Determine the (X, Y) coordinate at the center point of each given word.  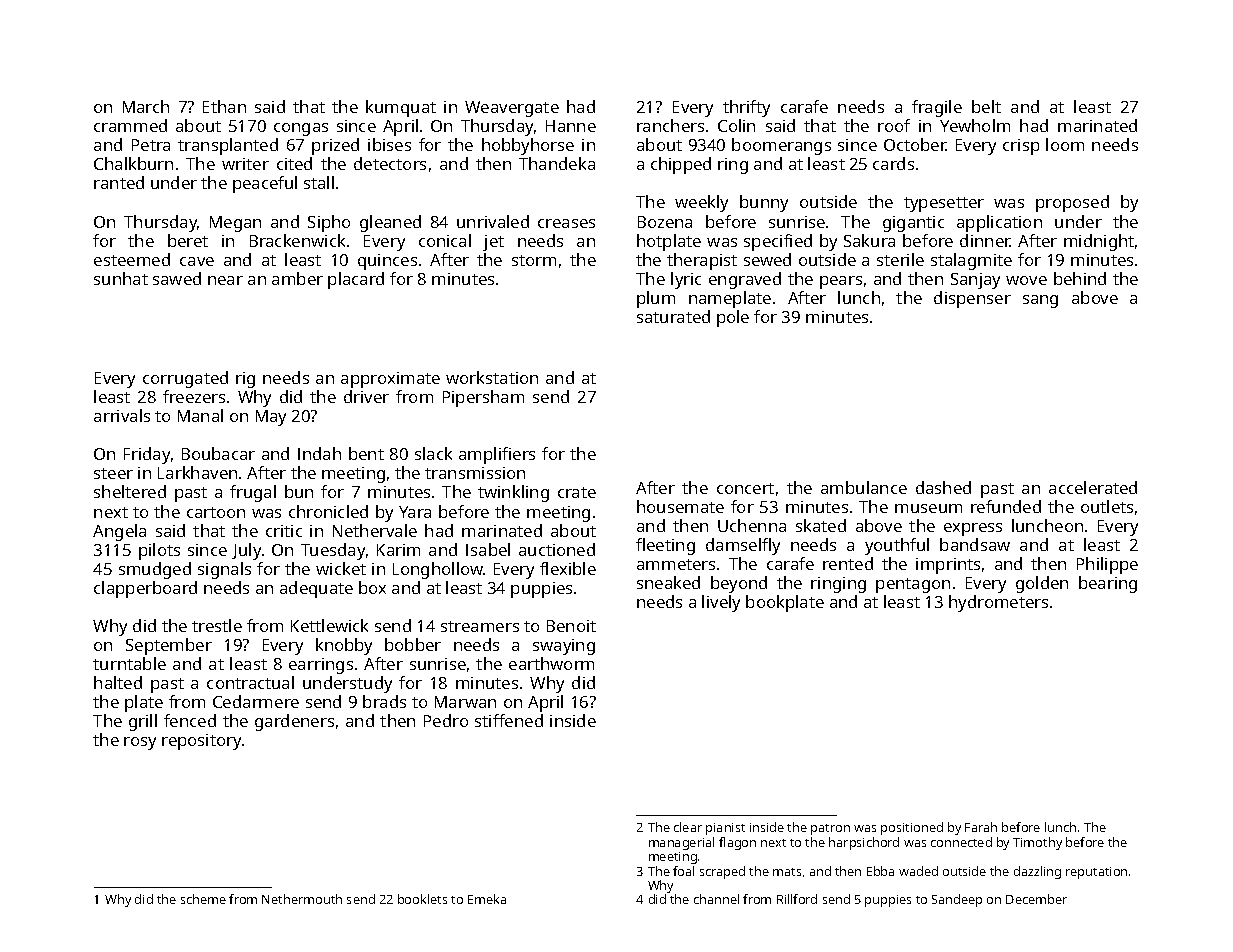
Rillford (797, 899)
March (146, 106)
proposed (1072, 203)
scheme (203, 899)
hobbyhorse (528, 146)
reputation (1096, 873)
